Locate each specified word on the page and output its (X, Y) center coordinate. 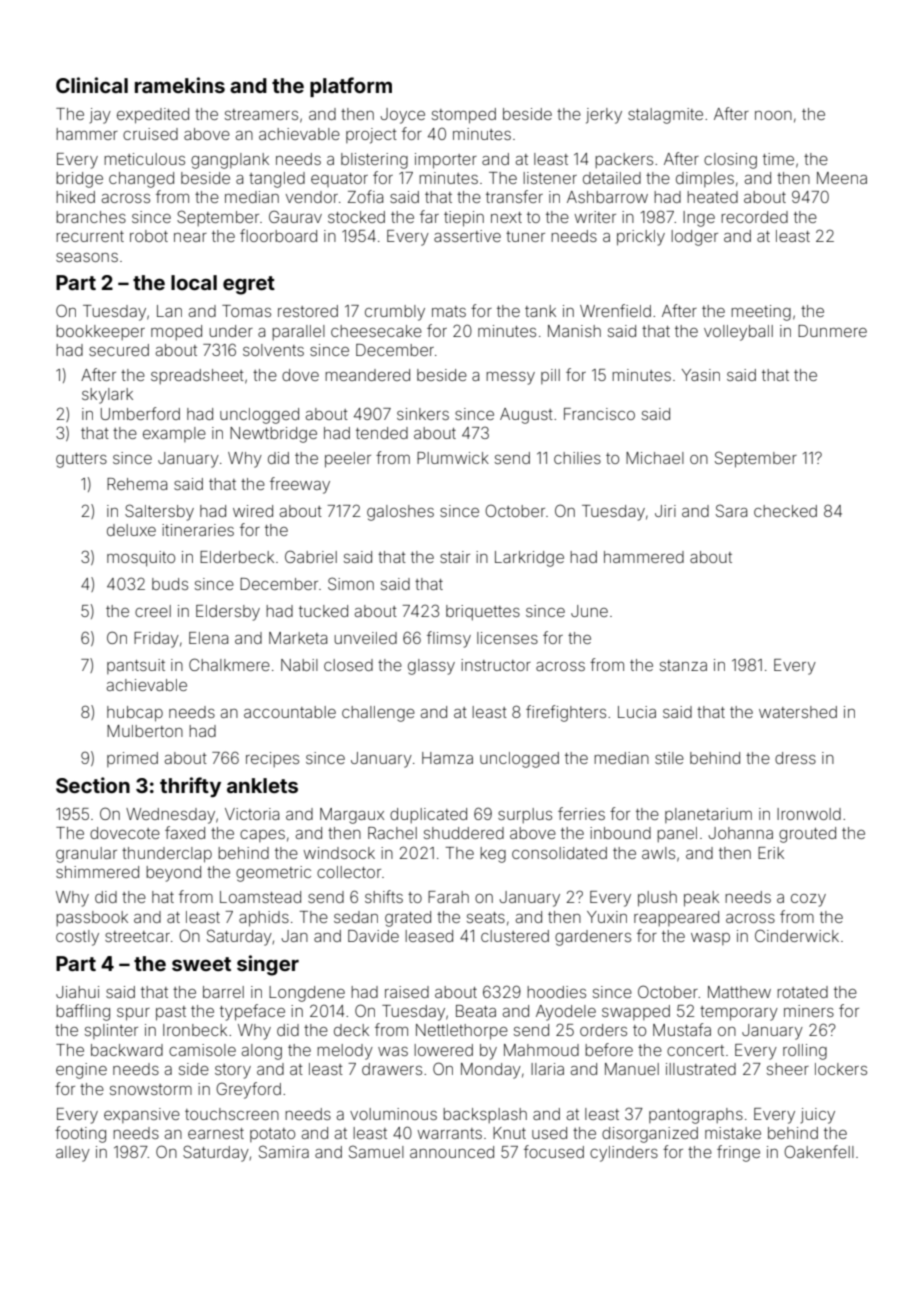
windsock (339, 853)
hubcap (135, 714)
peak (701, 899)
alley (73, 1154)
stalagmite (665, 116)
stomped (464, 116)
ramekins (180, 85)
